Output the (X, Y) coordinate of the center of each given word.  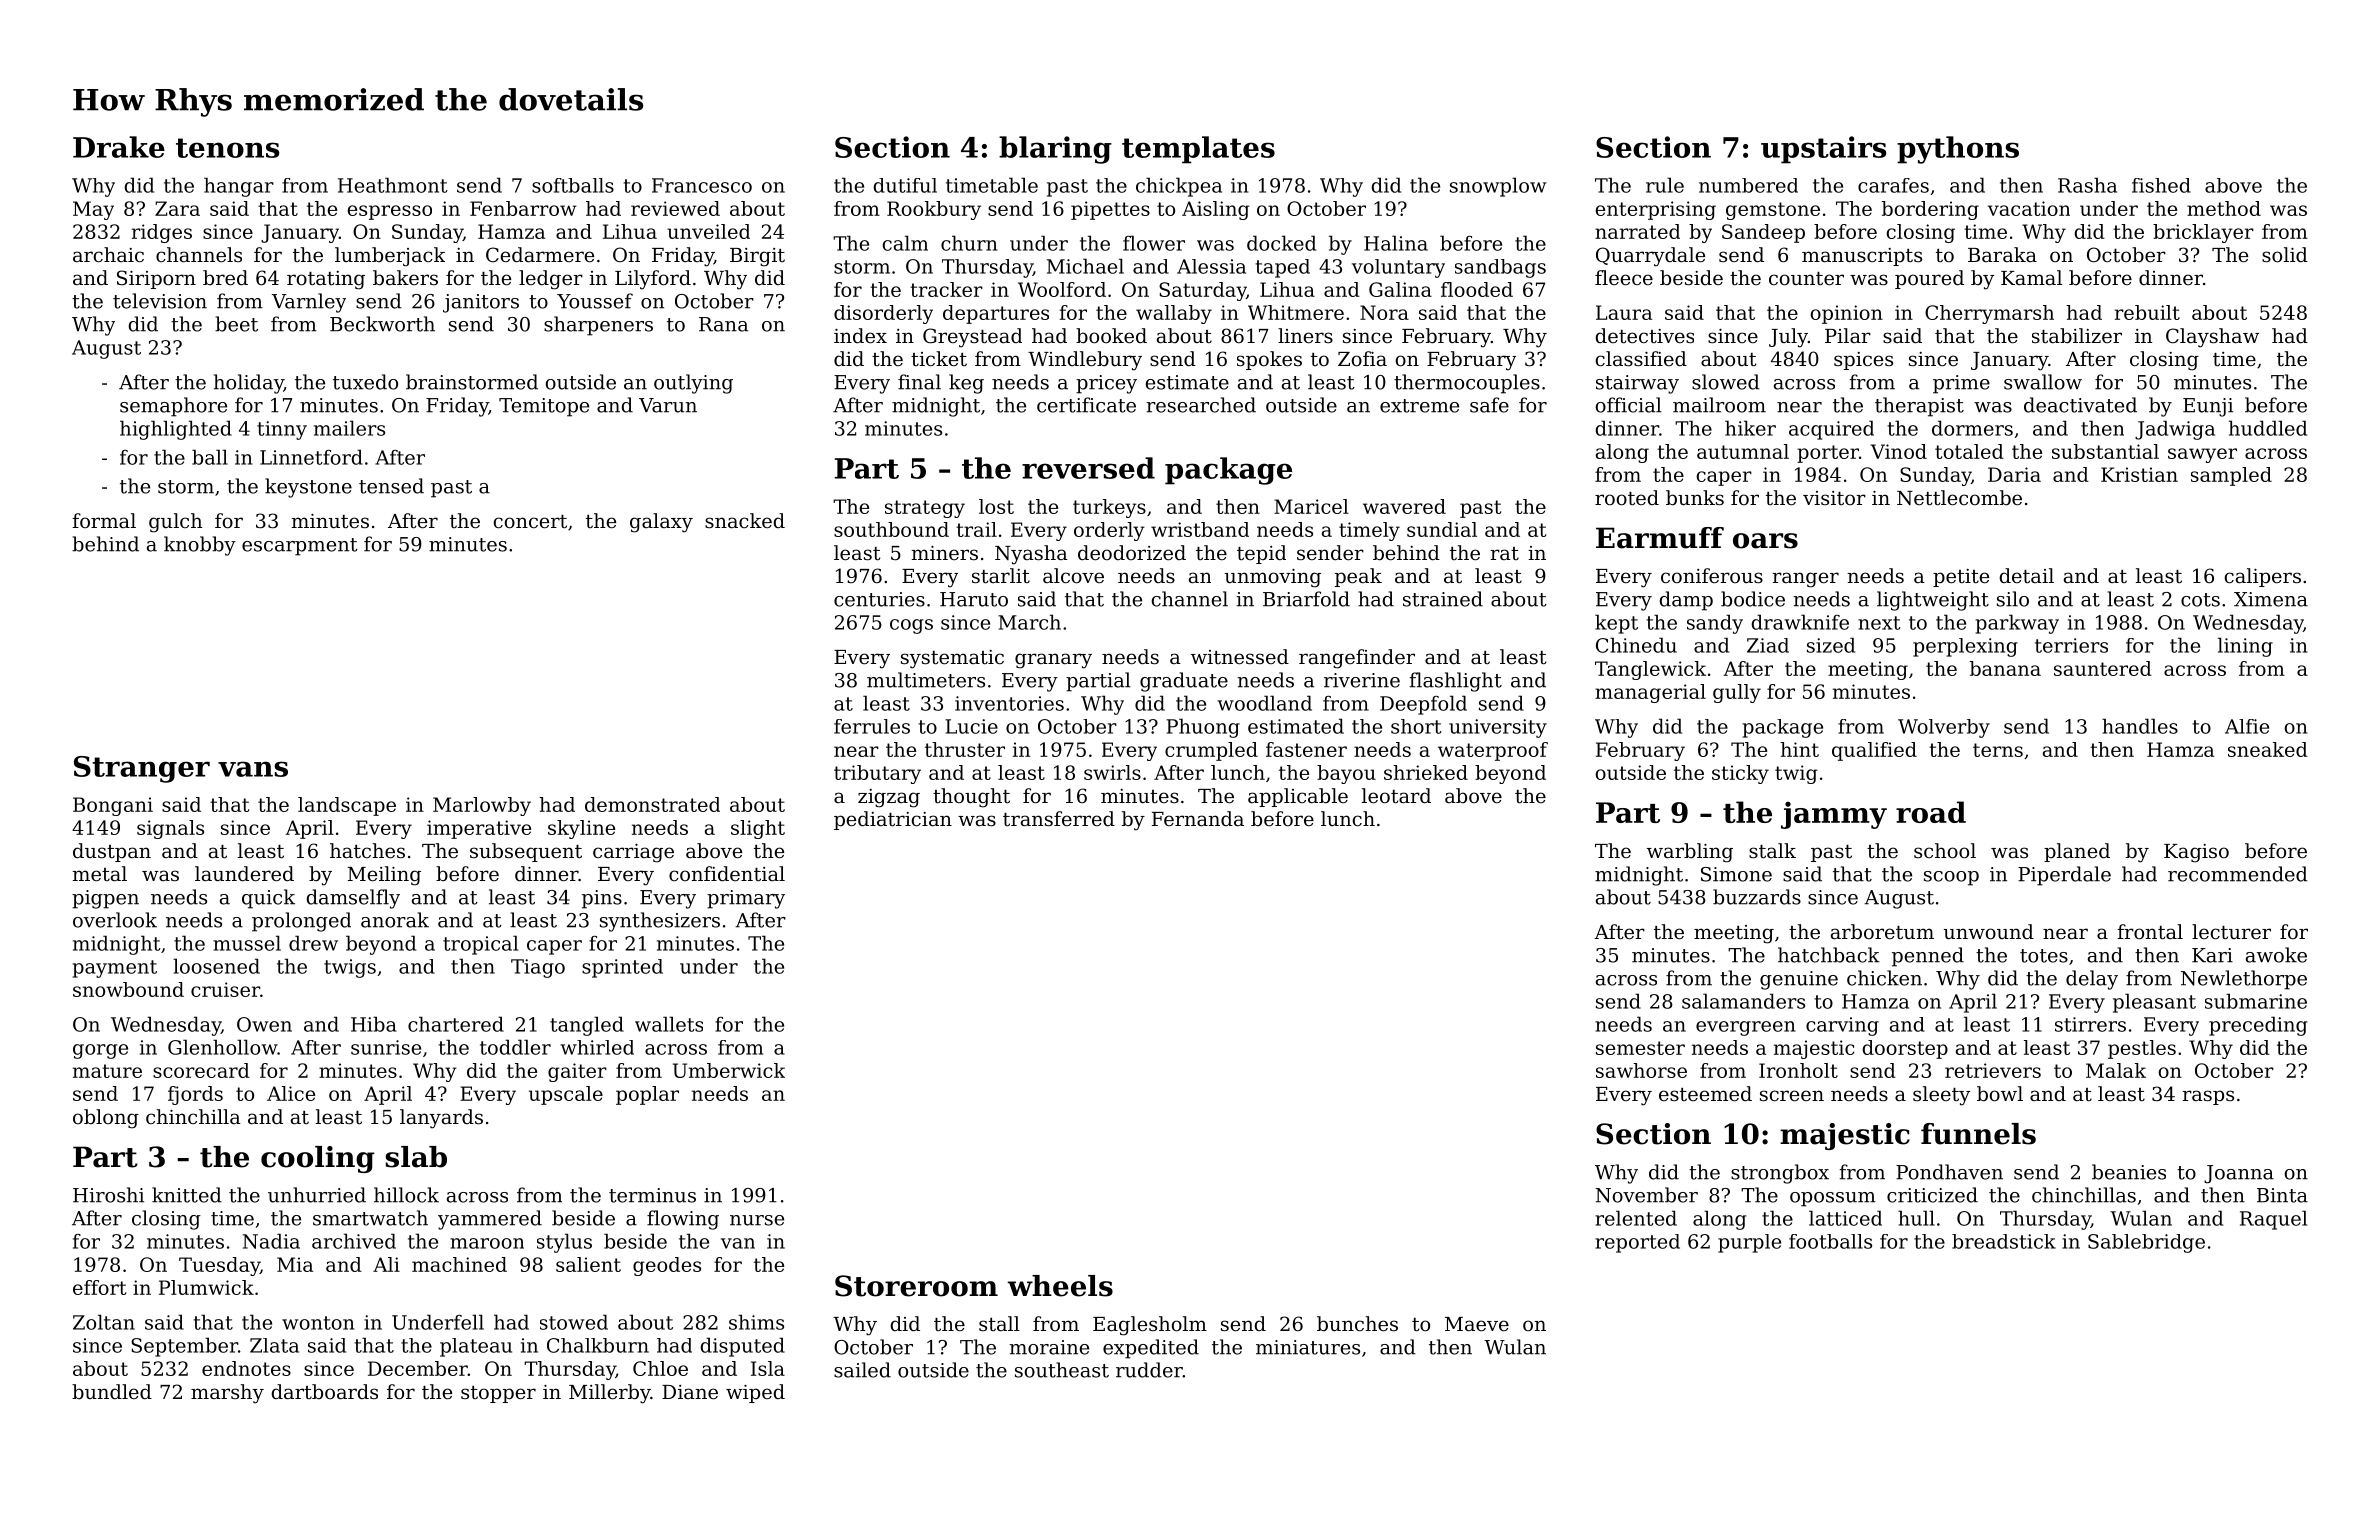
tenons (227, 148)
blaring (1055, 150)
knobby (200, 546)
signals (170, 829)
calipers (2263, 577)
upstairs (1823, 150)
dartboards (324, 1391)
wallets (669, 1024)
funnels (1978, 1134)
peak (1358, 577)
